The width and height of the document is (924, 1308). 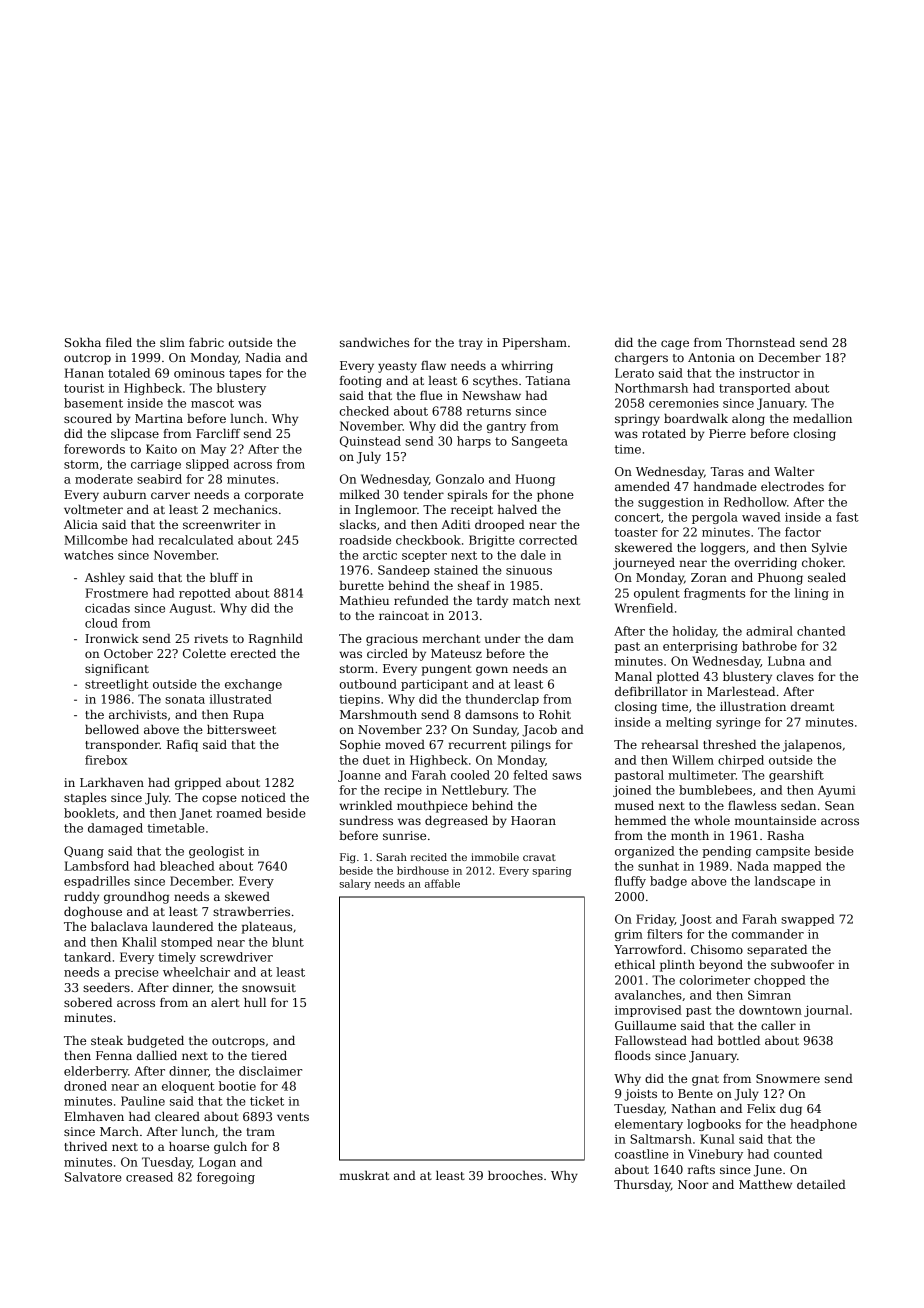 What do you see at coordinates (760, 342) in the document?
I see `Thornstead` at bounding box center [760, 342].
